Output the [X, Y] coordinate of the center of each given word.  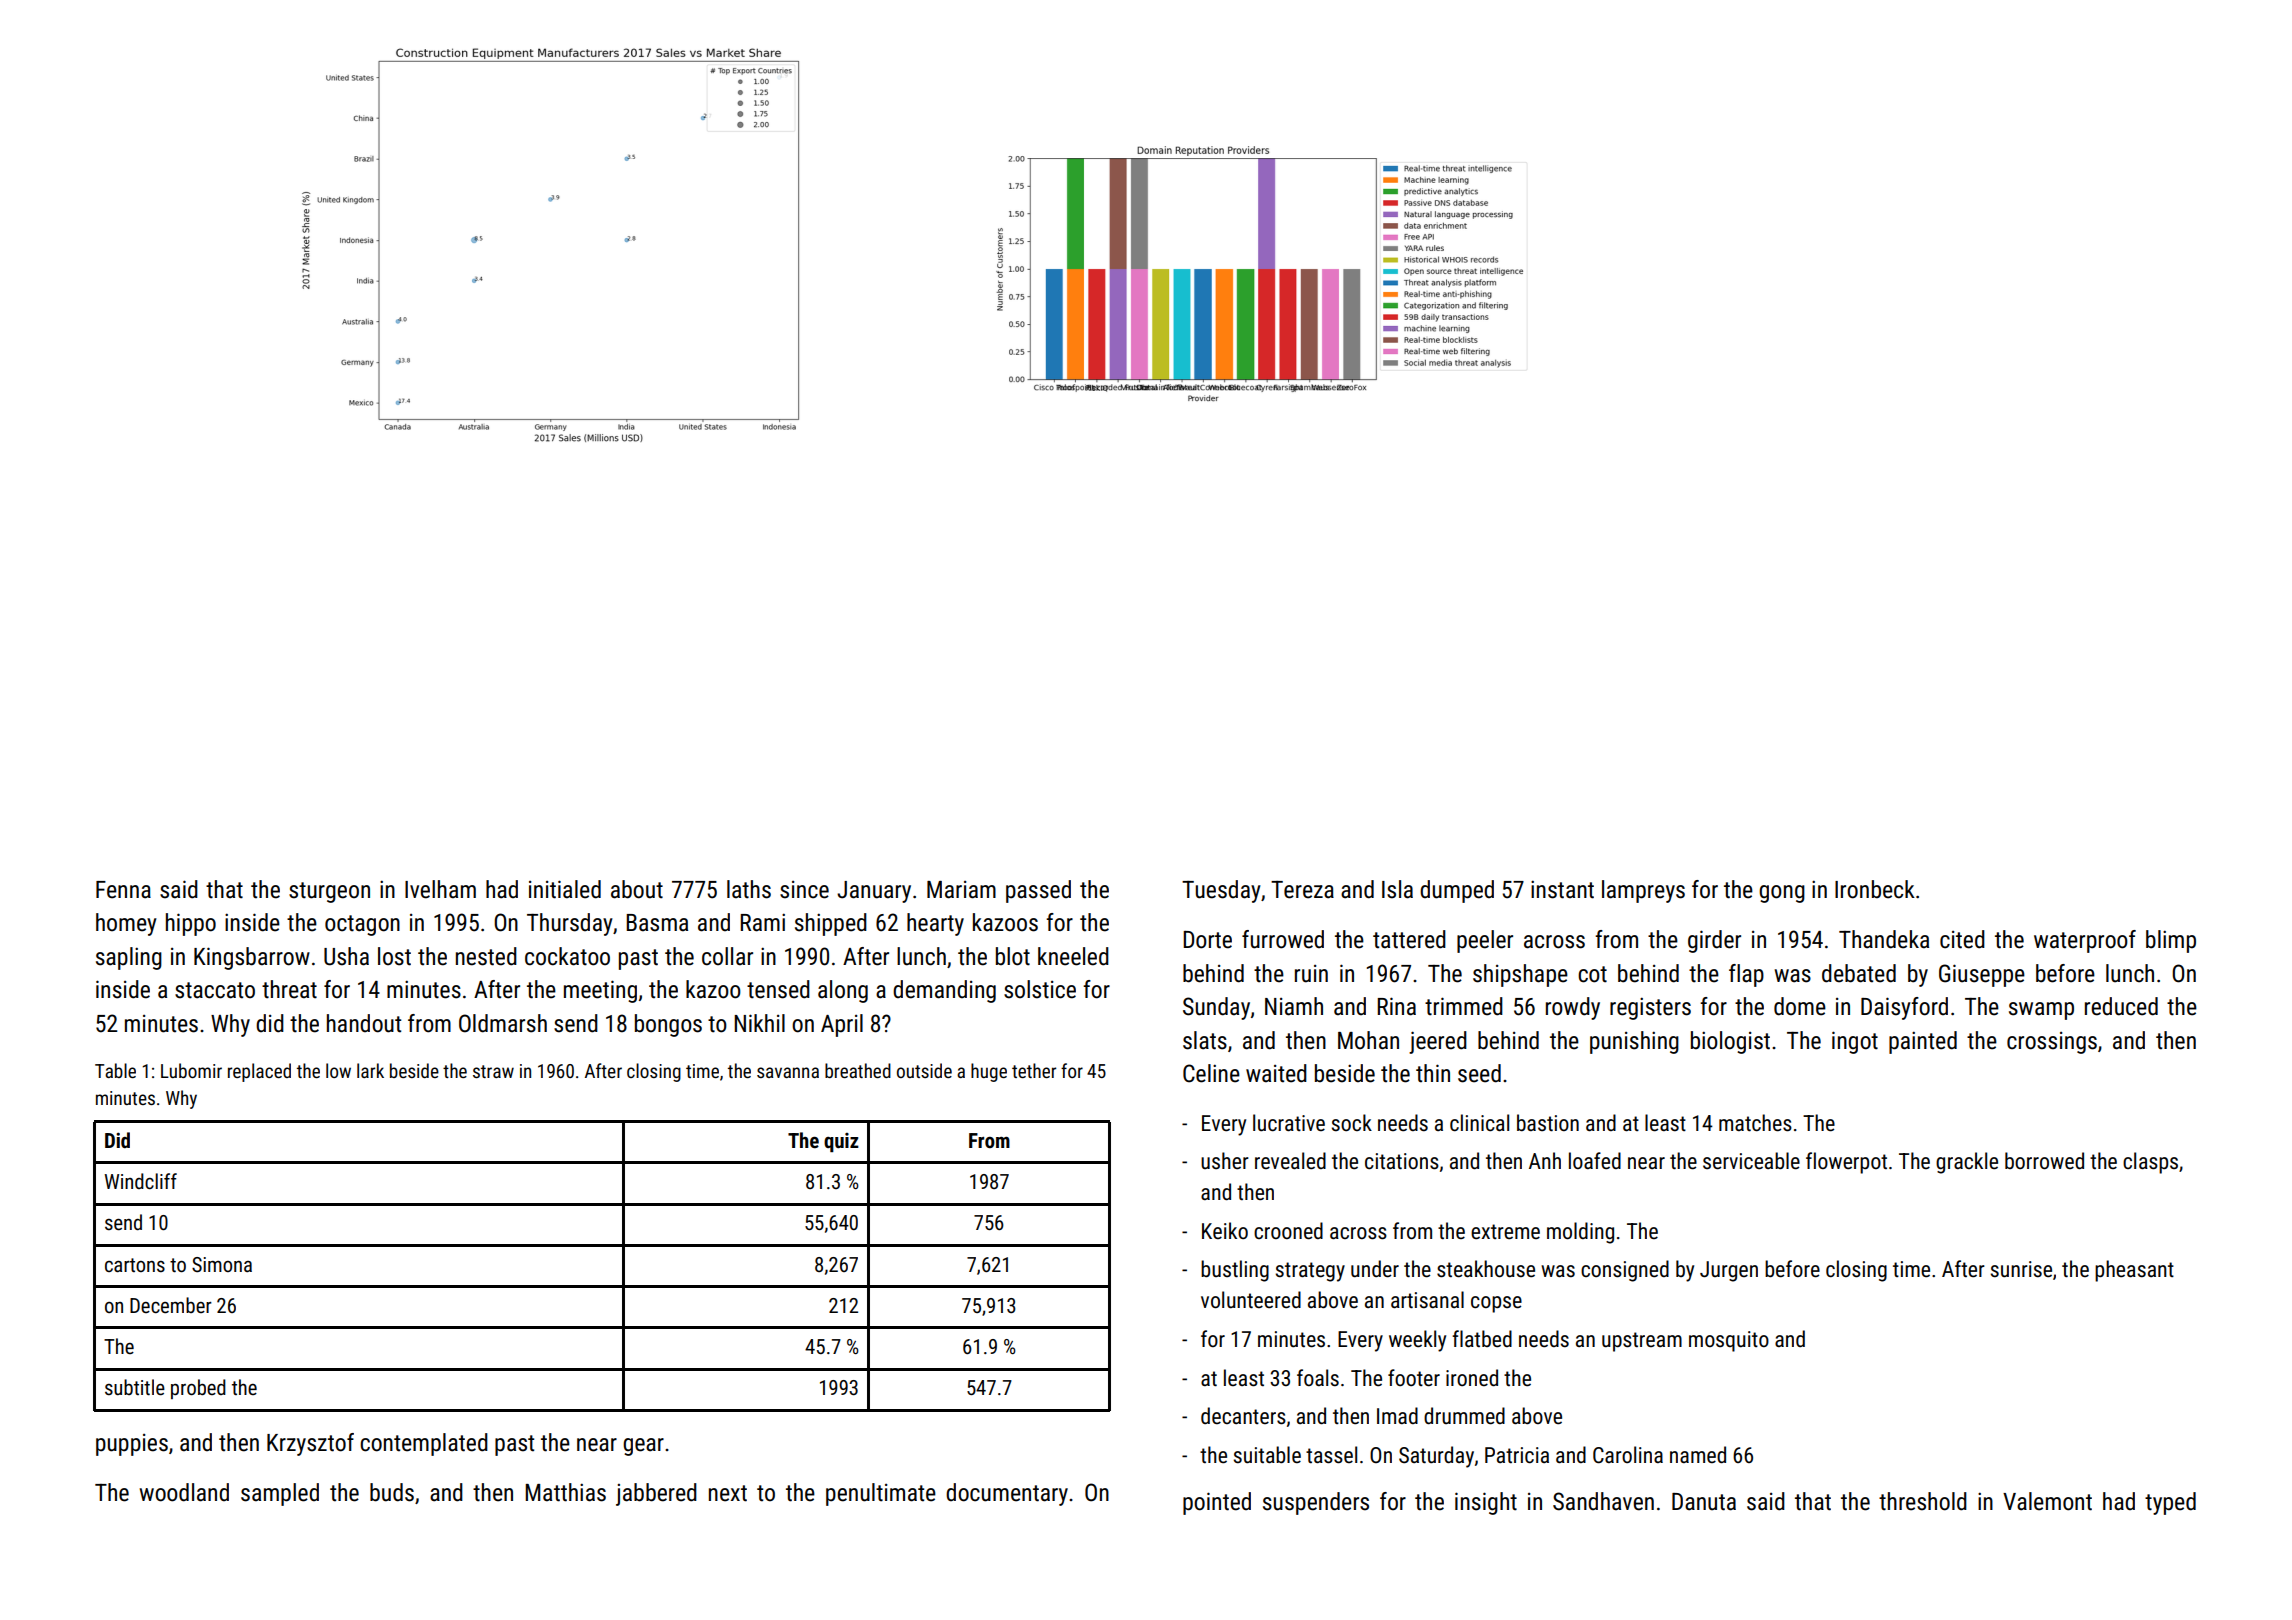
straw [493, 1071]
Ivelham [440, 889]
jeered [1438, 1042]
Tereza [1302, 890]
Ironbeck [1875, 889]
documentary [1007, 1494]
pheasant [2134, 1271]
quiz [841, 1142]
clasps [2150, 1163]
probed [198, 1389]
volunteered [1251, 1300]
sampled [280, 1494]
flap [1746, 975]
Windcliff [141, 1181]
